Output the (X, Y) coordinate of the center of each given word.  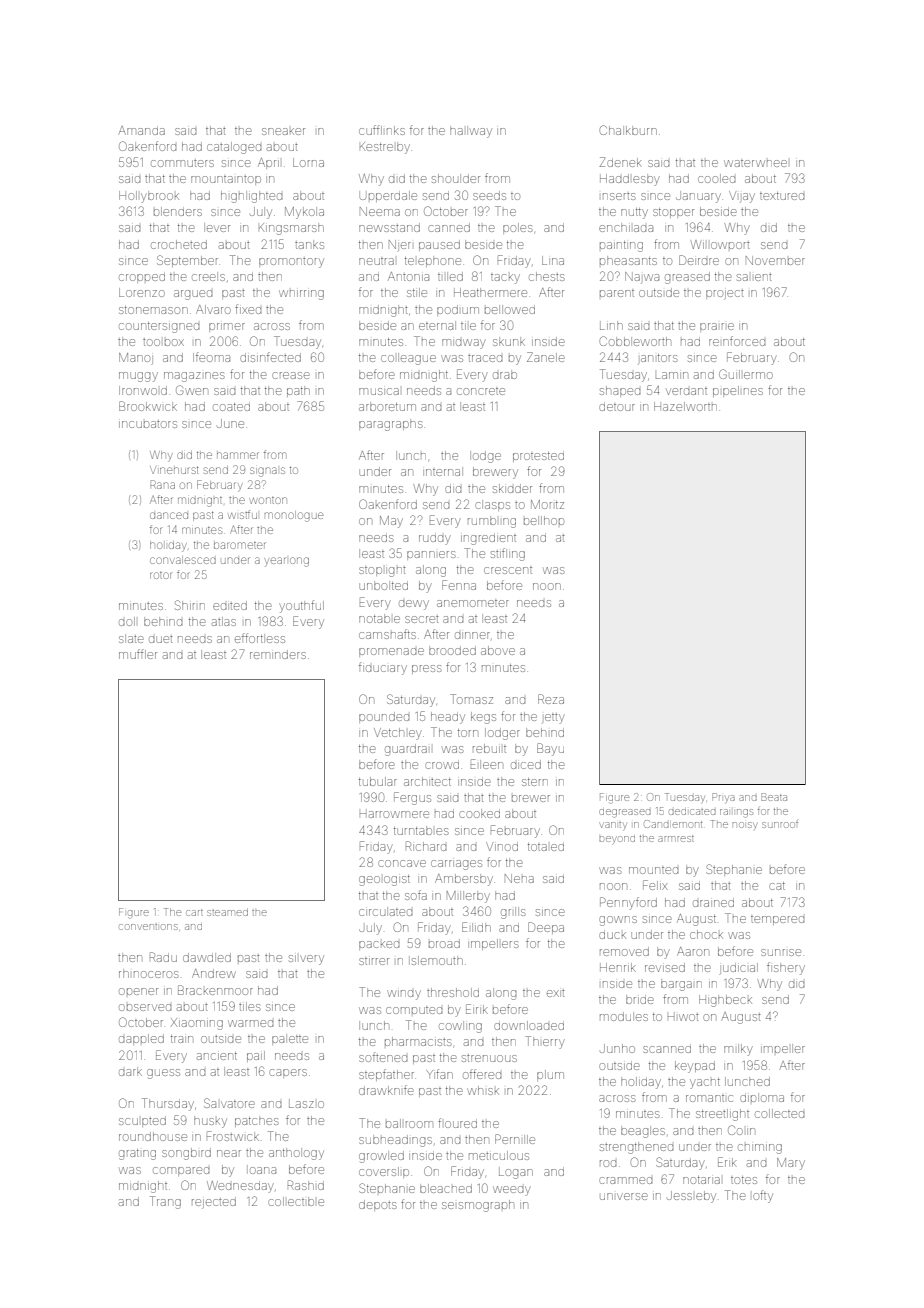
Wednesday (240, 1187)
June (230, 423)
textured (782, 196)
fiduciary (383, 668)
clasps (492, 505)
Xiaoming (197, 1024)
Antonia (408, 276)
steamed (227, 912)
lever (217, 227)
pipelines (738, 391)
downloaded (529, 1025)
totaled (546, 847)
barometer (239, 545)
